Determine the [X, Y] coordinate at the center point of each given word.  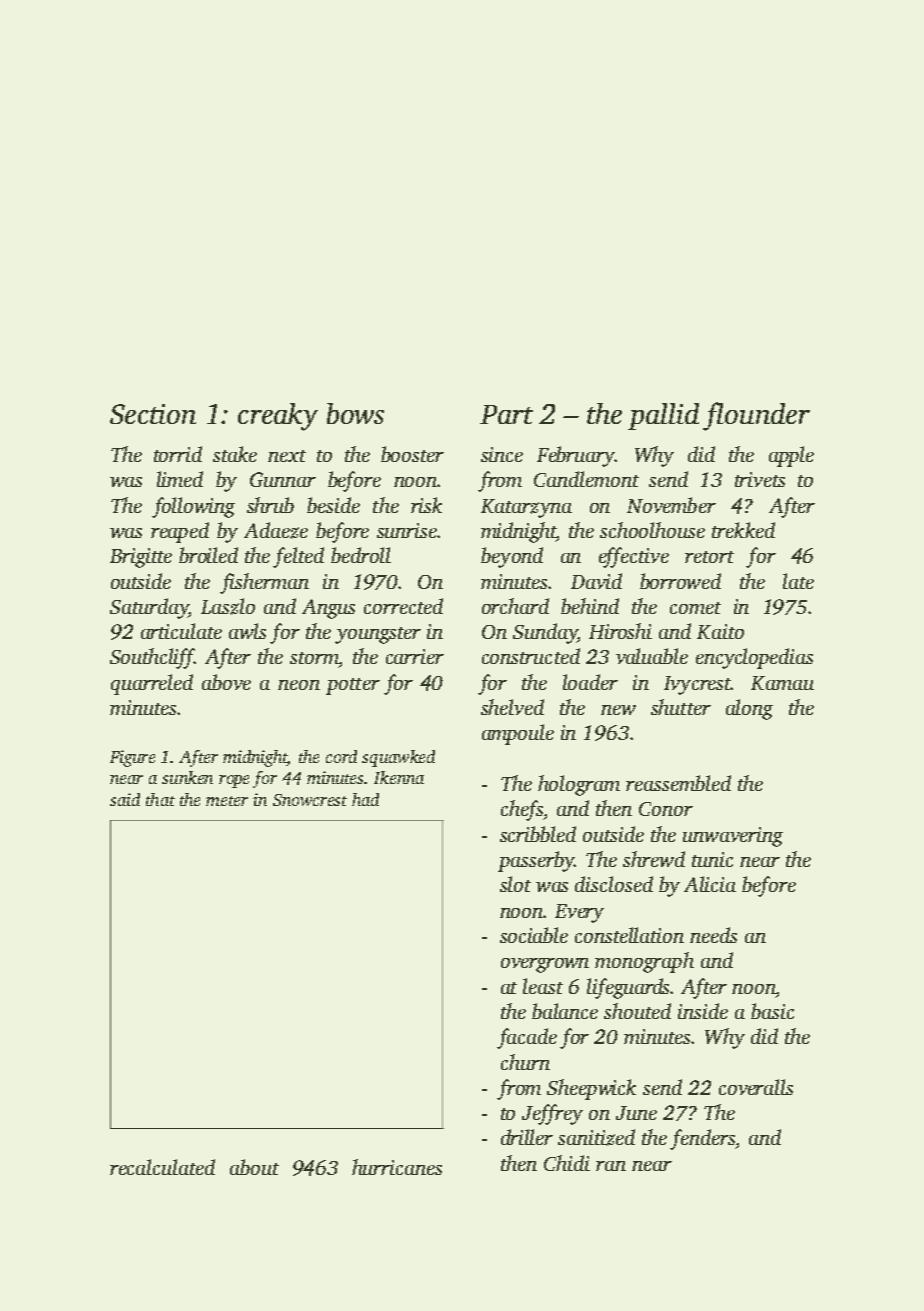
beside [333, 505]
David [596, 581]
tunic [712, 859]
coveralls [756, 1087]
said [125, 799]
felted [298, 557]
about [254, 1167]
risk [426, 505]
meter [227, 801]
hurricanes [397, 1167]
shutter [681, 707]
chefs [522, 810]
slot [515, 884]
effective [634, 557]
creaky [278, 417]
